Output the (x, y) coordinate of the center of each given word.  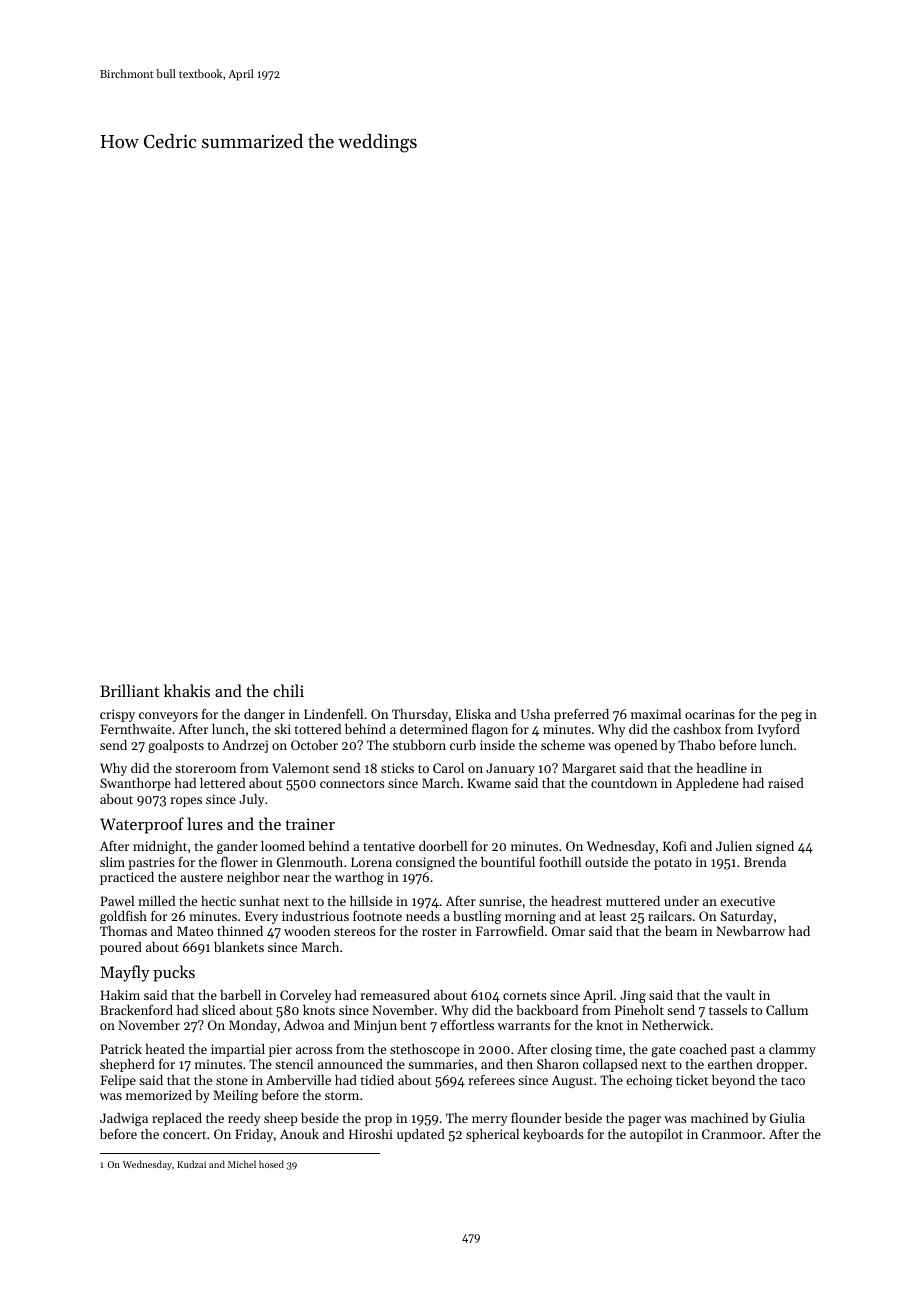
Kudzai (191, 1164)
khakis (187, 690)
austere (201, 878)
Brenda (765, 862)
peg (791, 717)
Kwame (489, 783)
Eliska (473, 714)
